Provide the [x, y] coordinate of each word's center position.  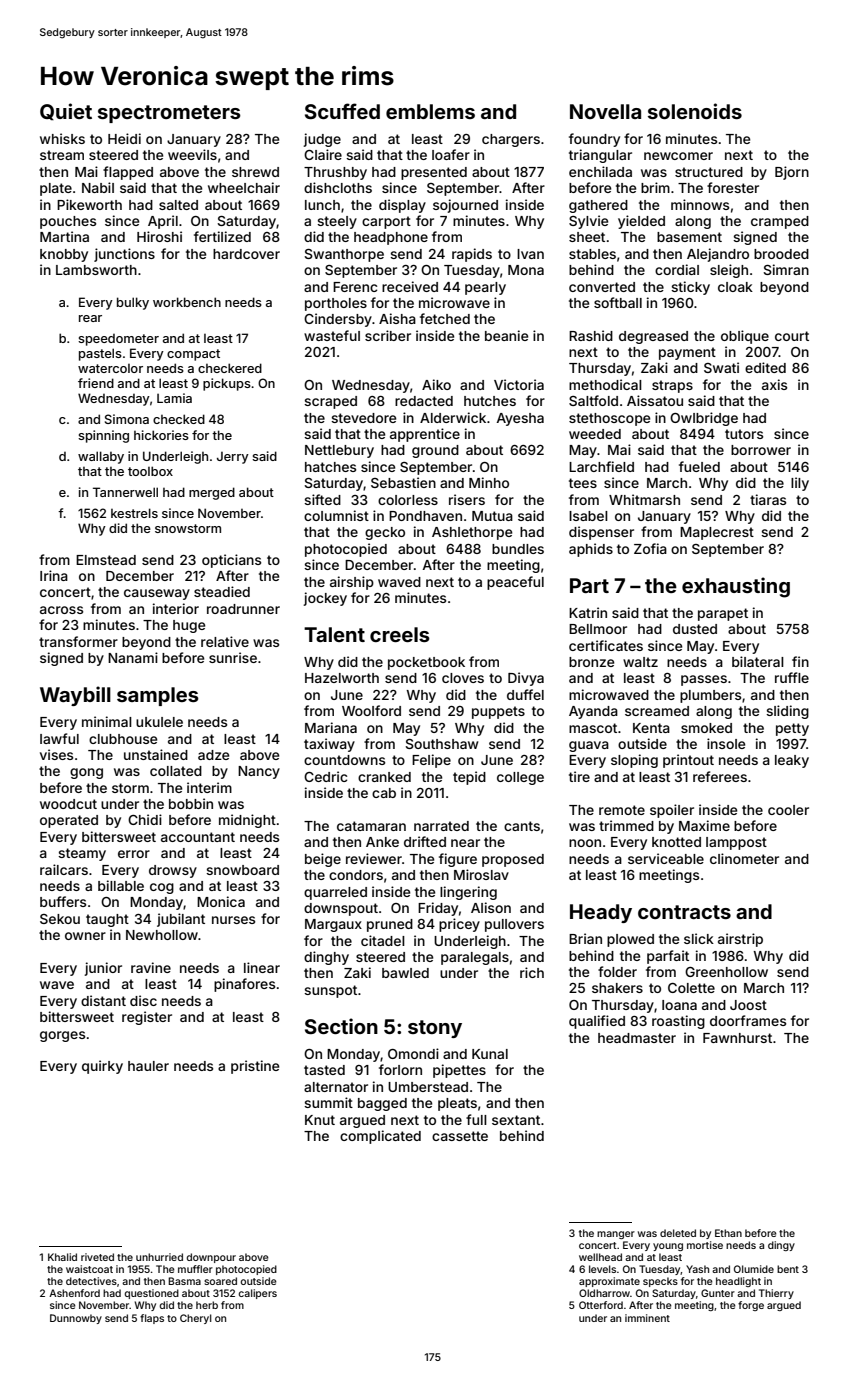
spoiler [672, 811]
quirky [102, 1067]
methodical [605, 384]
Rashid [591, 335]
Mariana [331, 727]
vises [56, 754]
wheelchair [244, 187]
